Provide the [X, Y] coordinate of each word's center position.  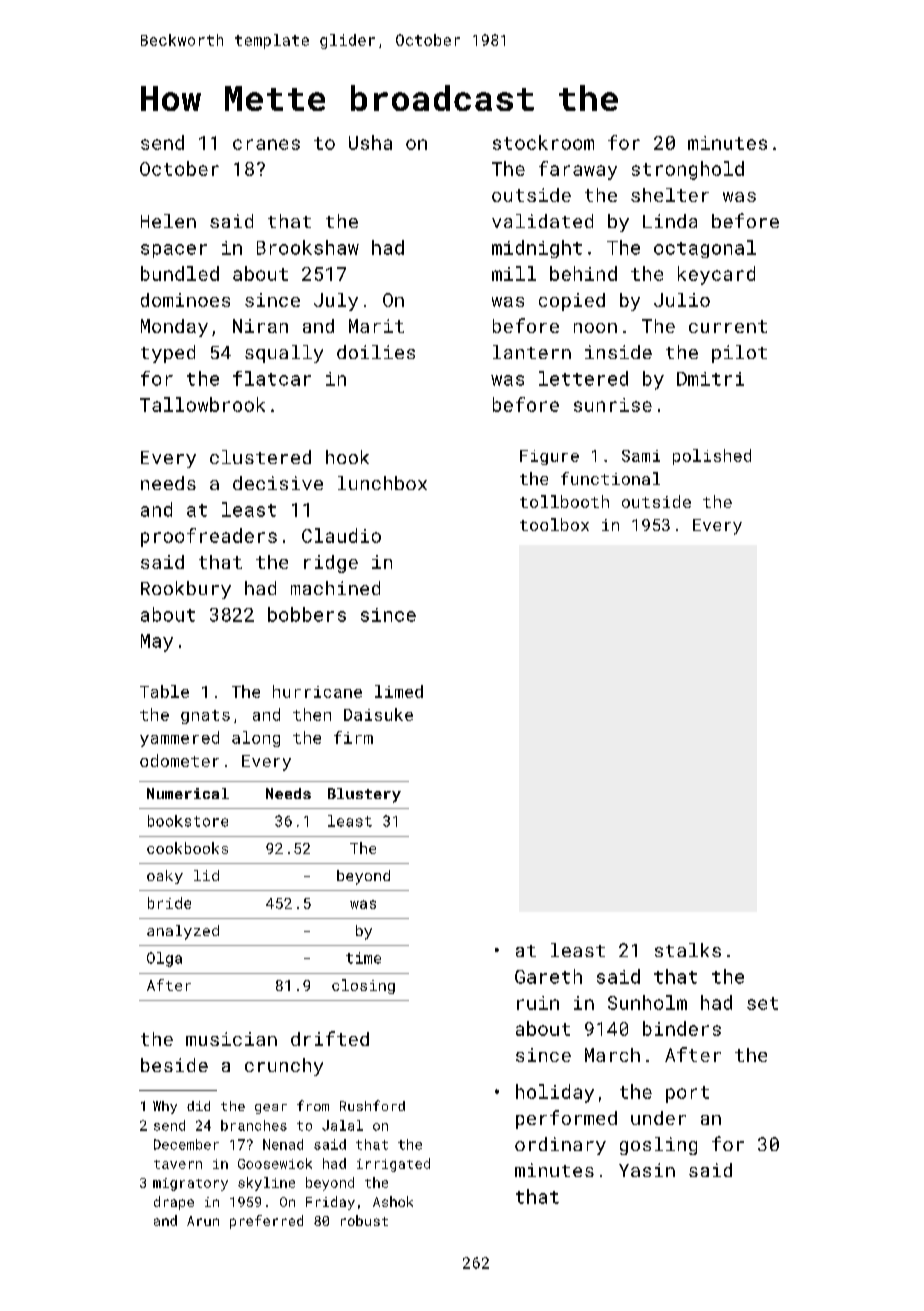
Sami [641, 456]
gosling [658, 1146]
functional [610, 478]
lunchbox [382, 483]
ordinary [560, 1146]
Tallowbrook [202, 404]
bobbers [307, 614]
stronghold [688, 170]
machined [335, 588]
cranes [266, 144]
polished [712, 457]
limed [399, 691]
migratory [190, 1184]
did [198, 1106]
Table [164, 691]
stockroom [543, 142]
